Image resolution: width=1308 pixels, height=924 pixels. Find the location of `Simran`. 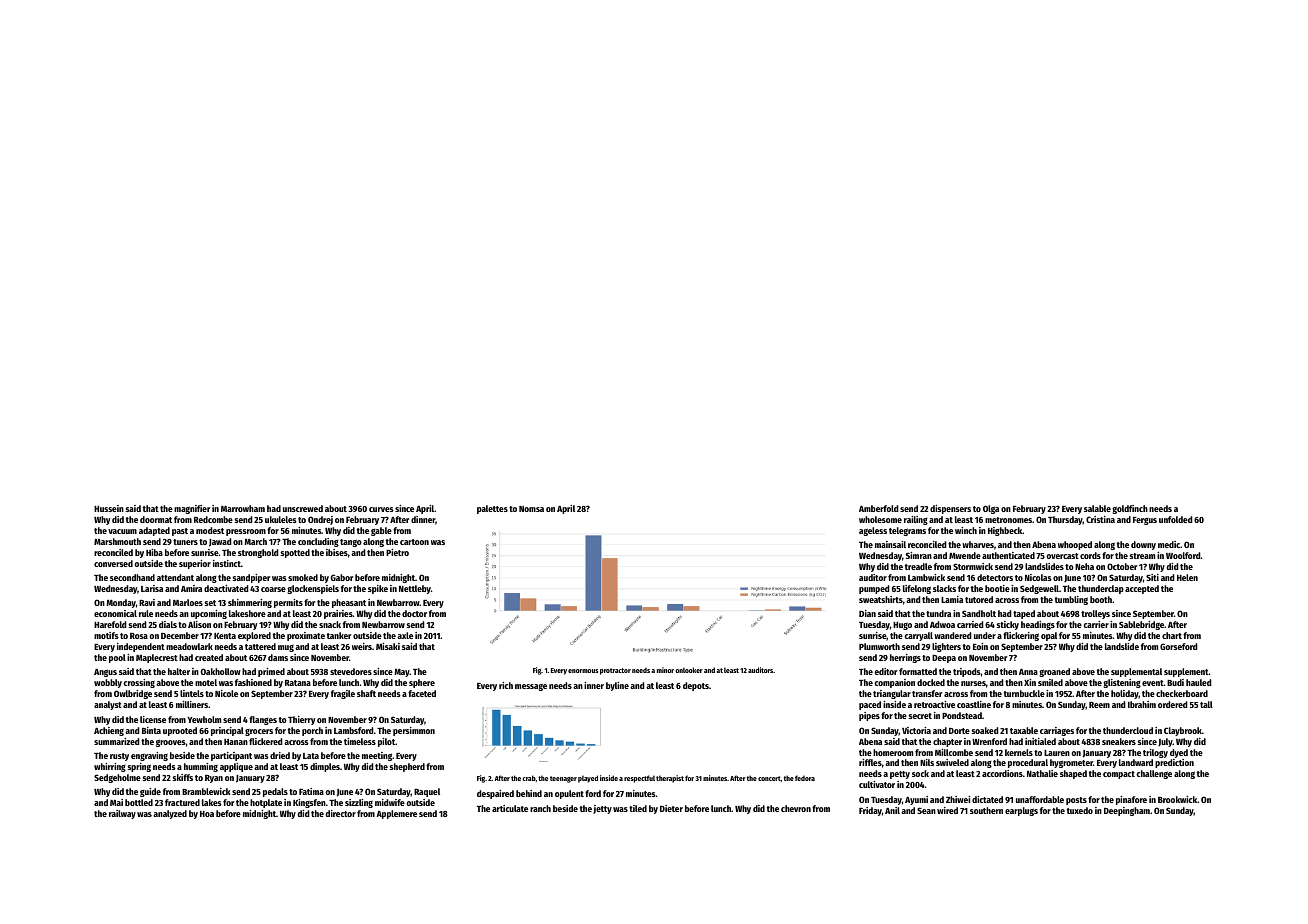

Simran is located at coordinates (919, 555).
